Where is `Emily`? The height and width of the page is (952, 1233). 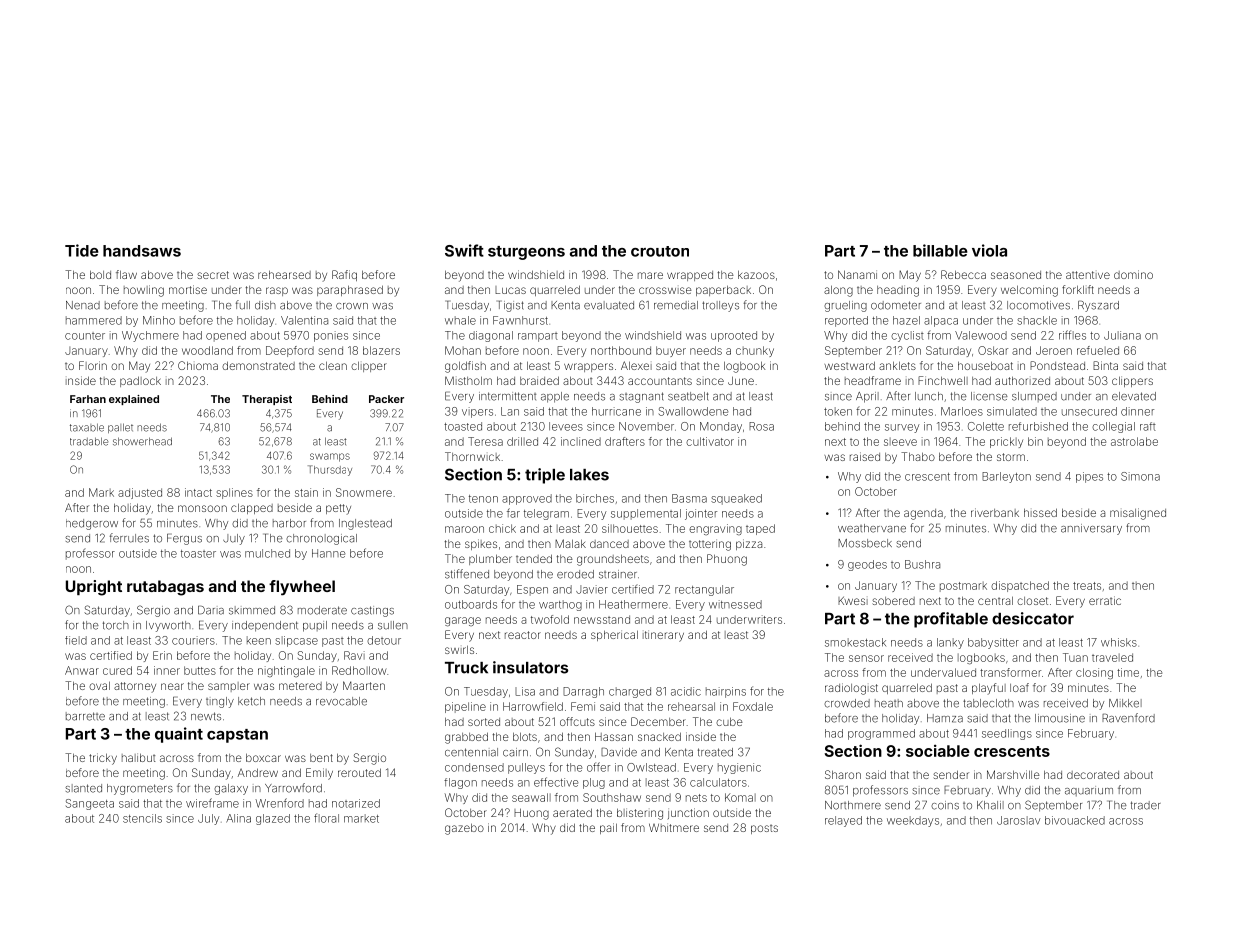
Emily is located at coordinates (319, 774).
